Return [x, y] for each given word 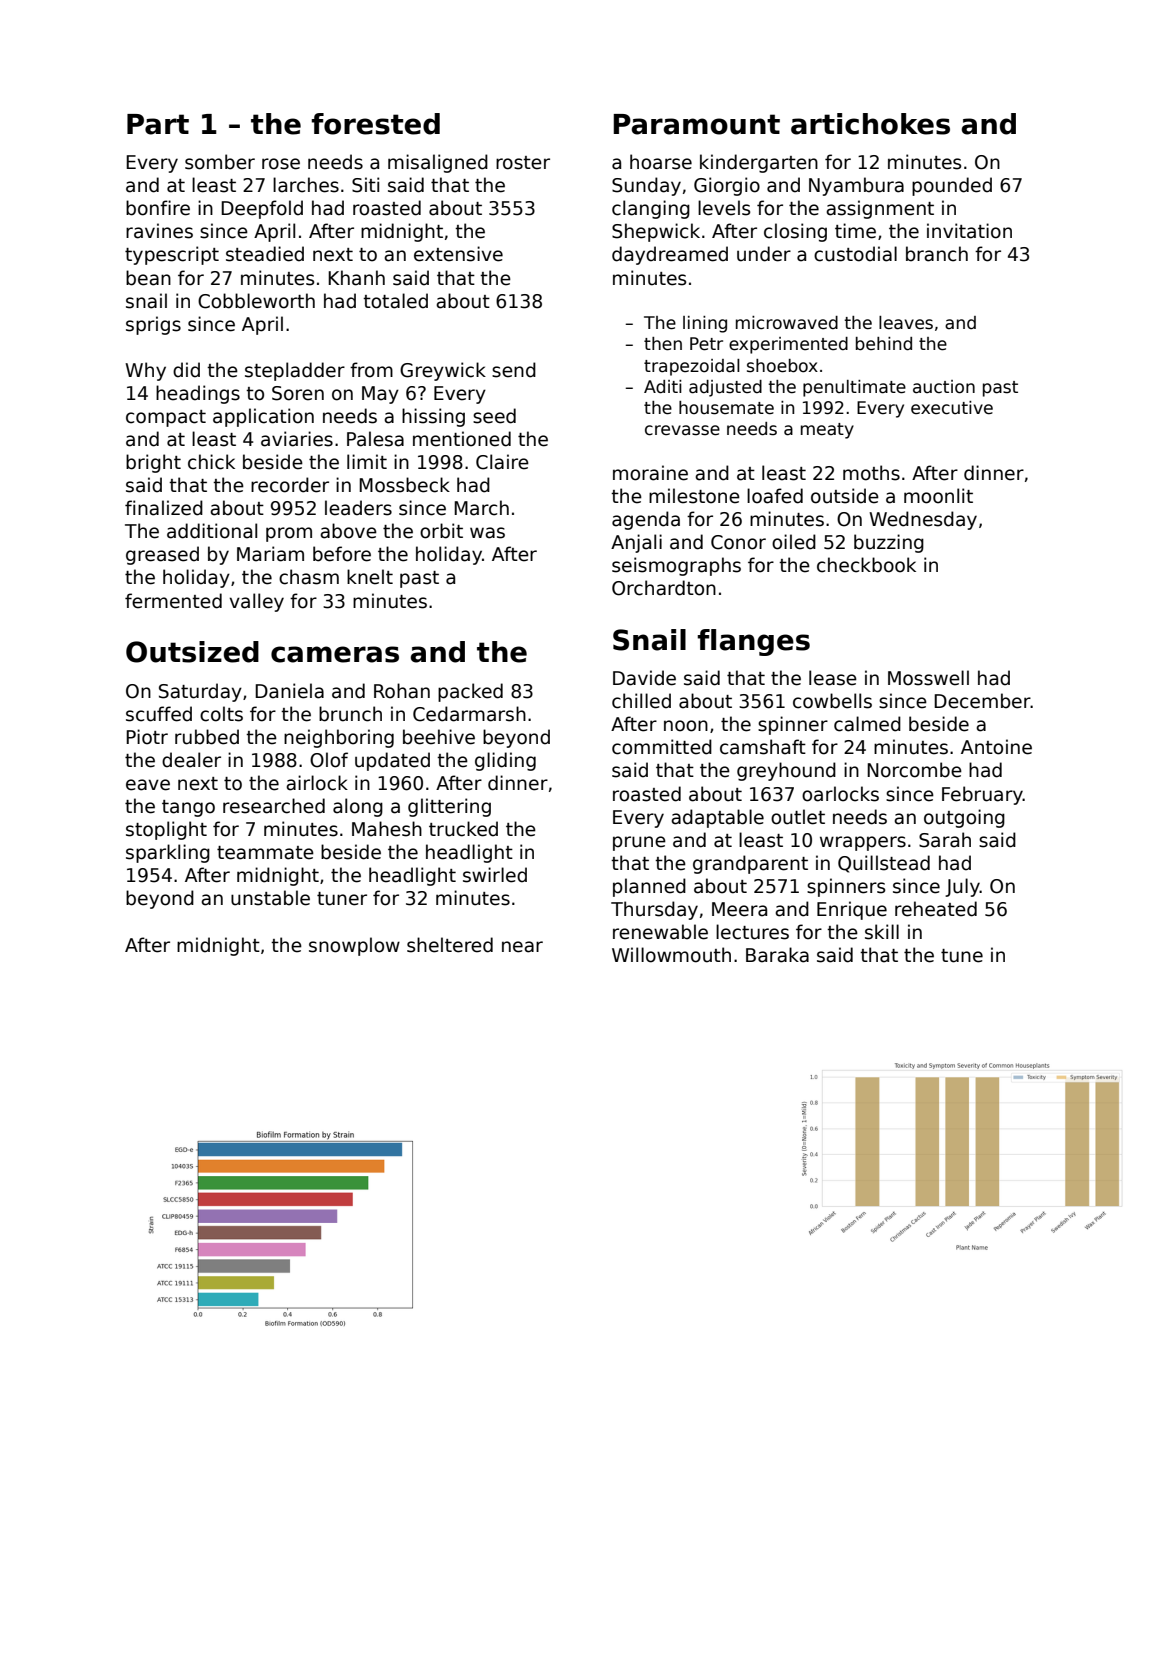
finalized [164, 508]
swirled [495, 875]
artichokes [870, 124]
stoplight [166, 830]
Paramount [696, 124]
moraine [650, 473]
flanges [753, 642]
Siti [365, 185]
